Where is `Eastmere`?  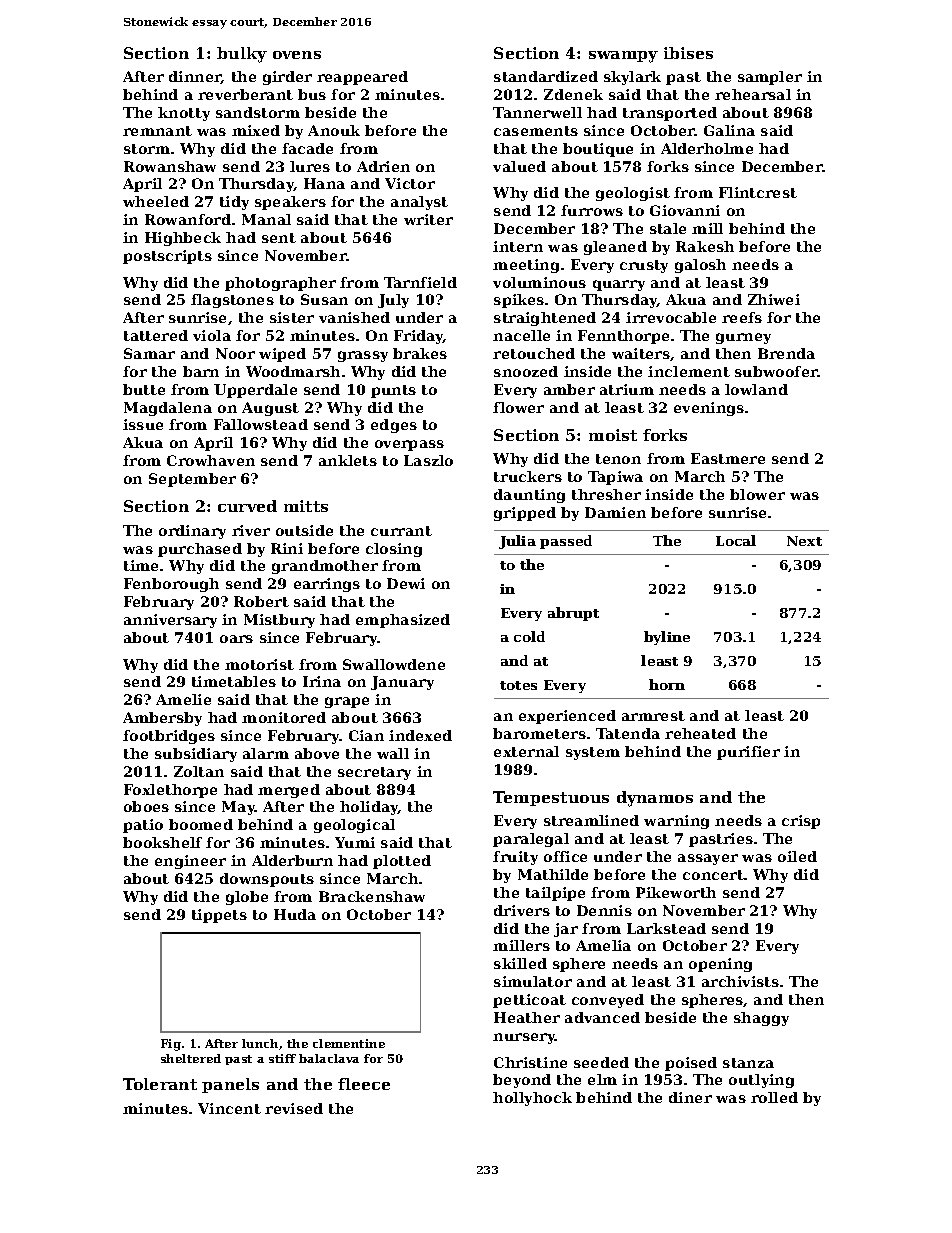 Eastmere is located at coordinates (728, 458).
